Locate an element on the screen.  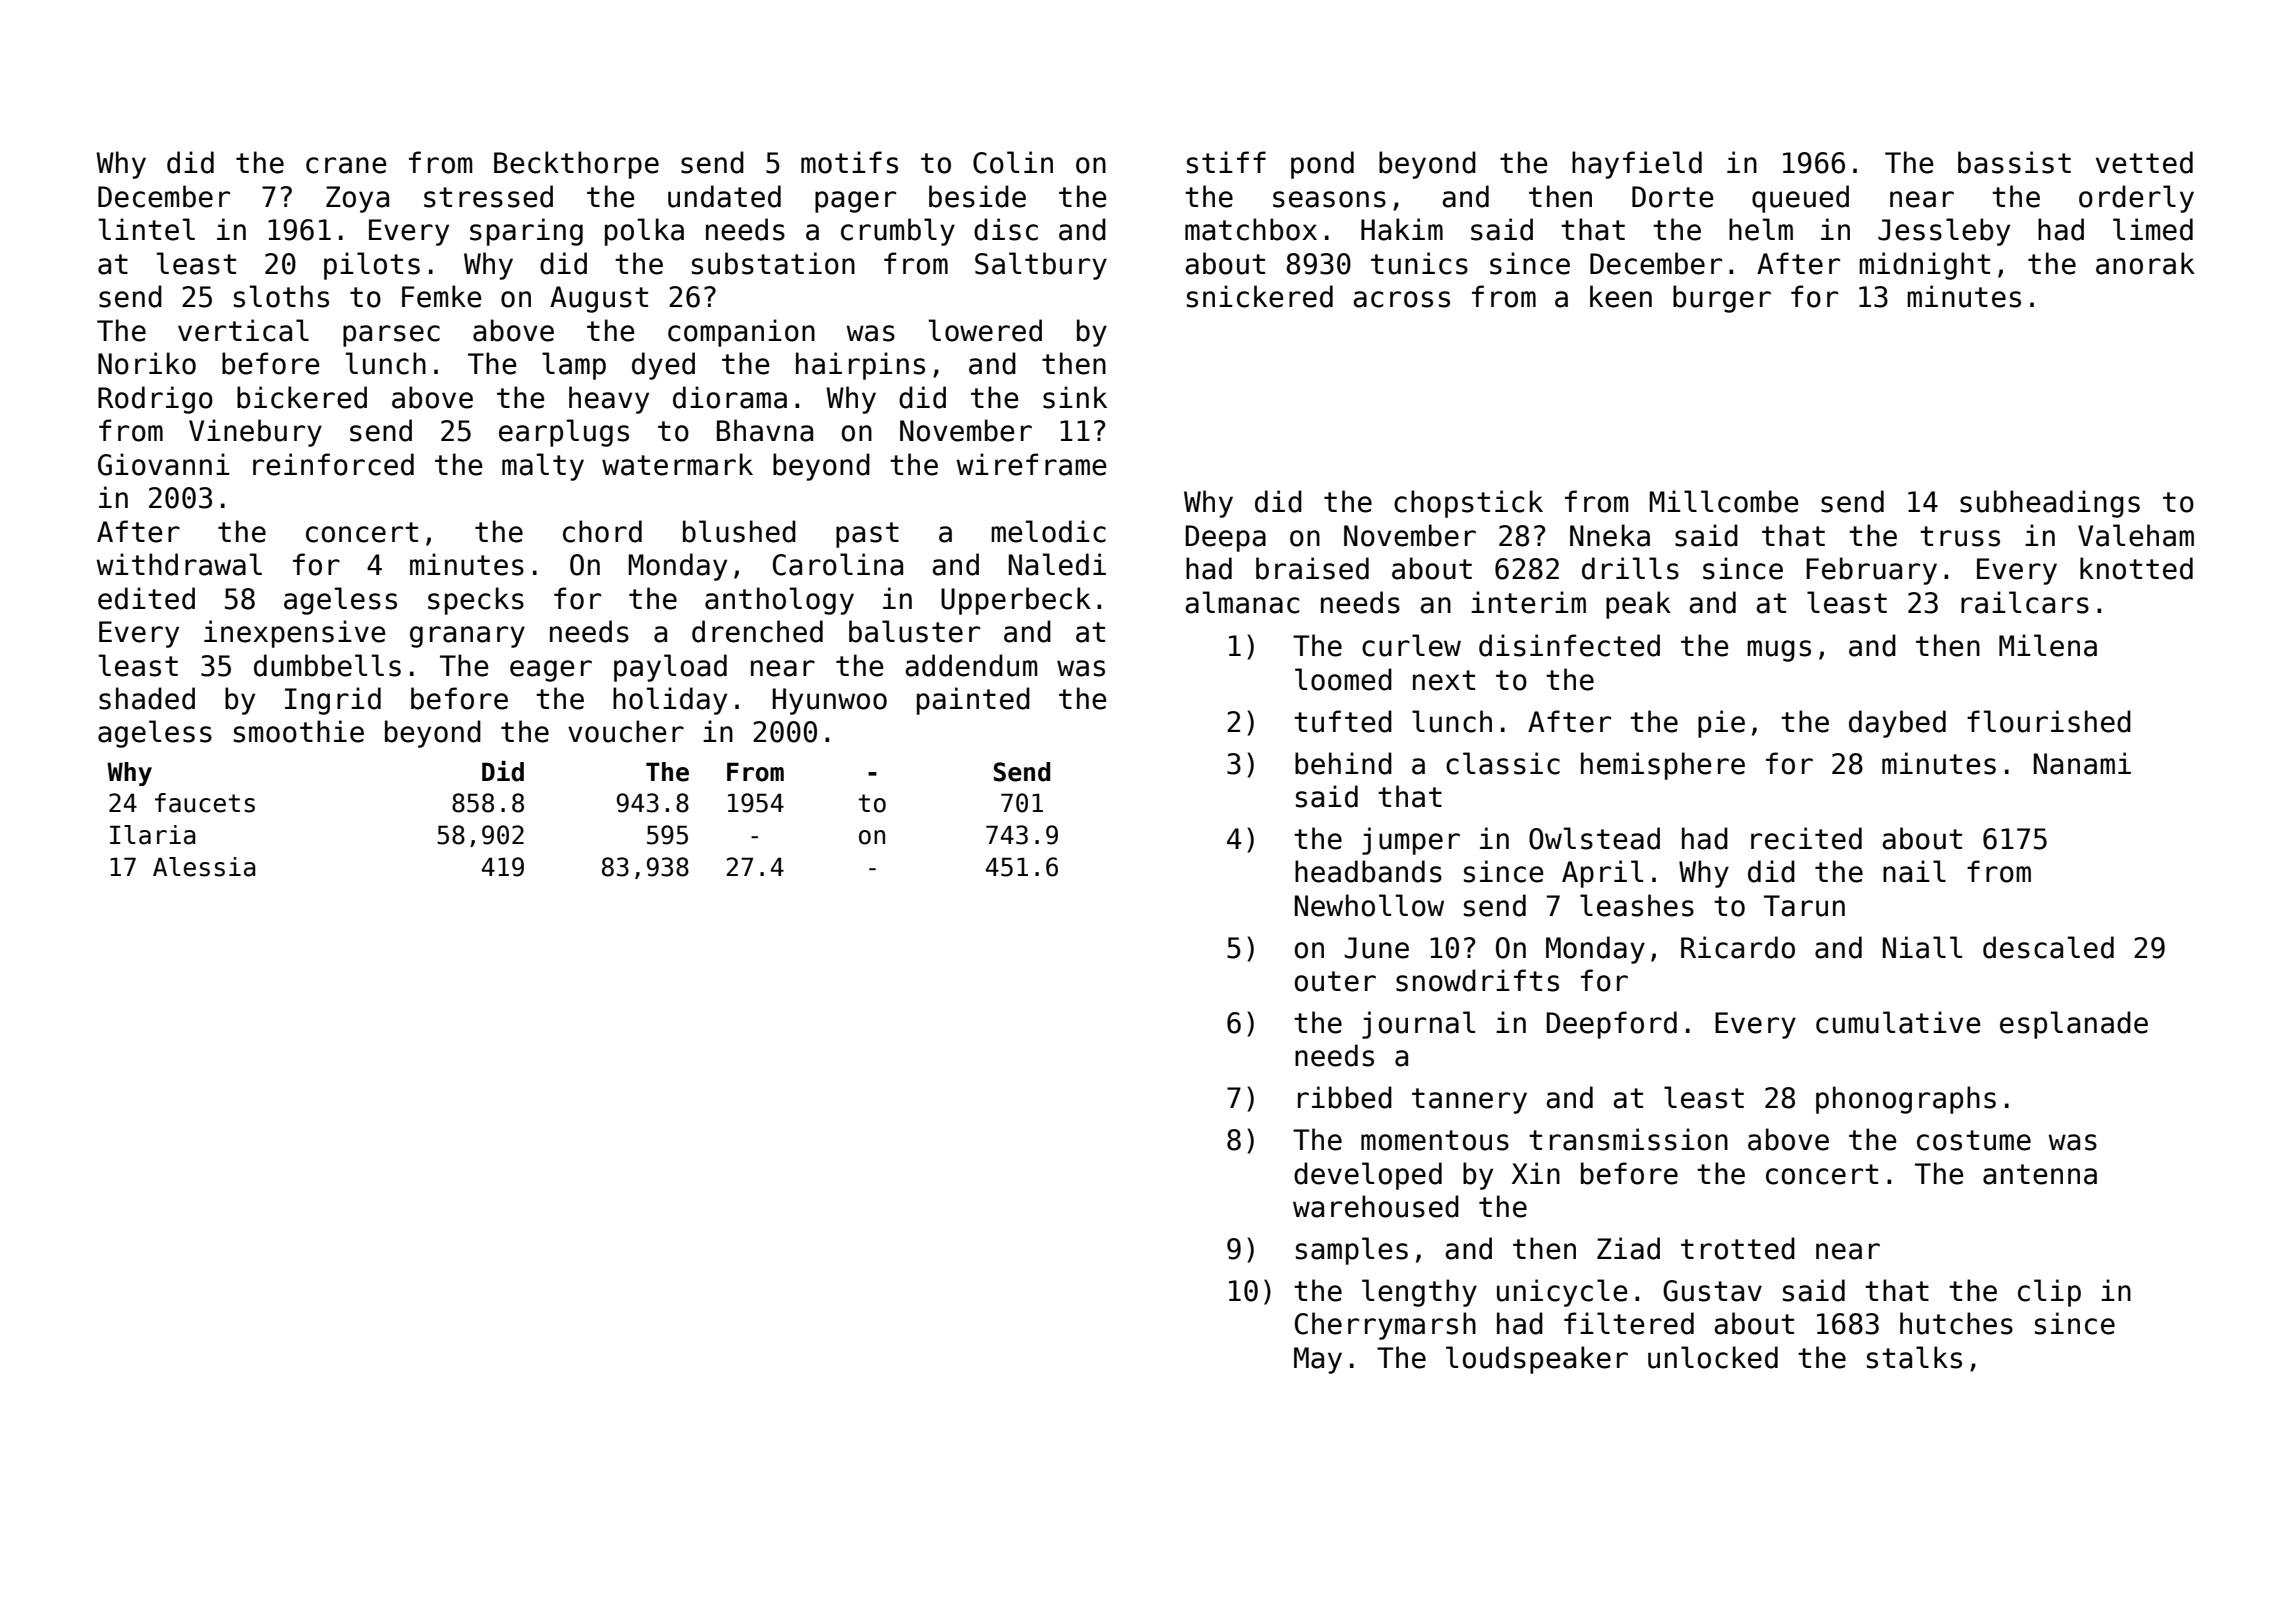
May is located at coordinates (1318, 1360).
